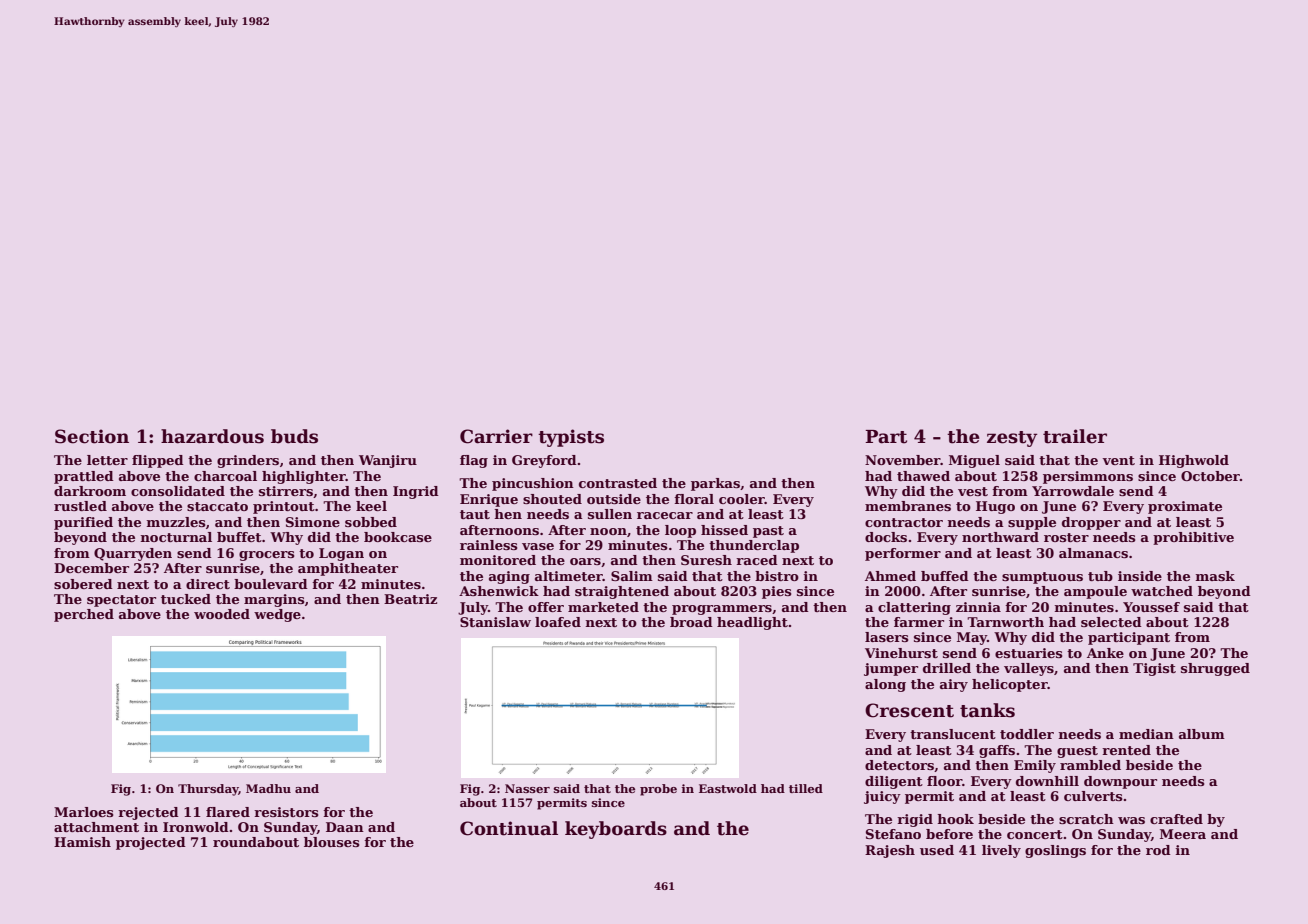 Image resolution: width=1308 pixels, height=924 pixels. Describe the element at coordinates (313, 522) in the image. I see `Simone` at that location.
